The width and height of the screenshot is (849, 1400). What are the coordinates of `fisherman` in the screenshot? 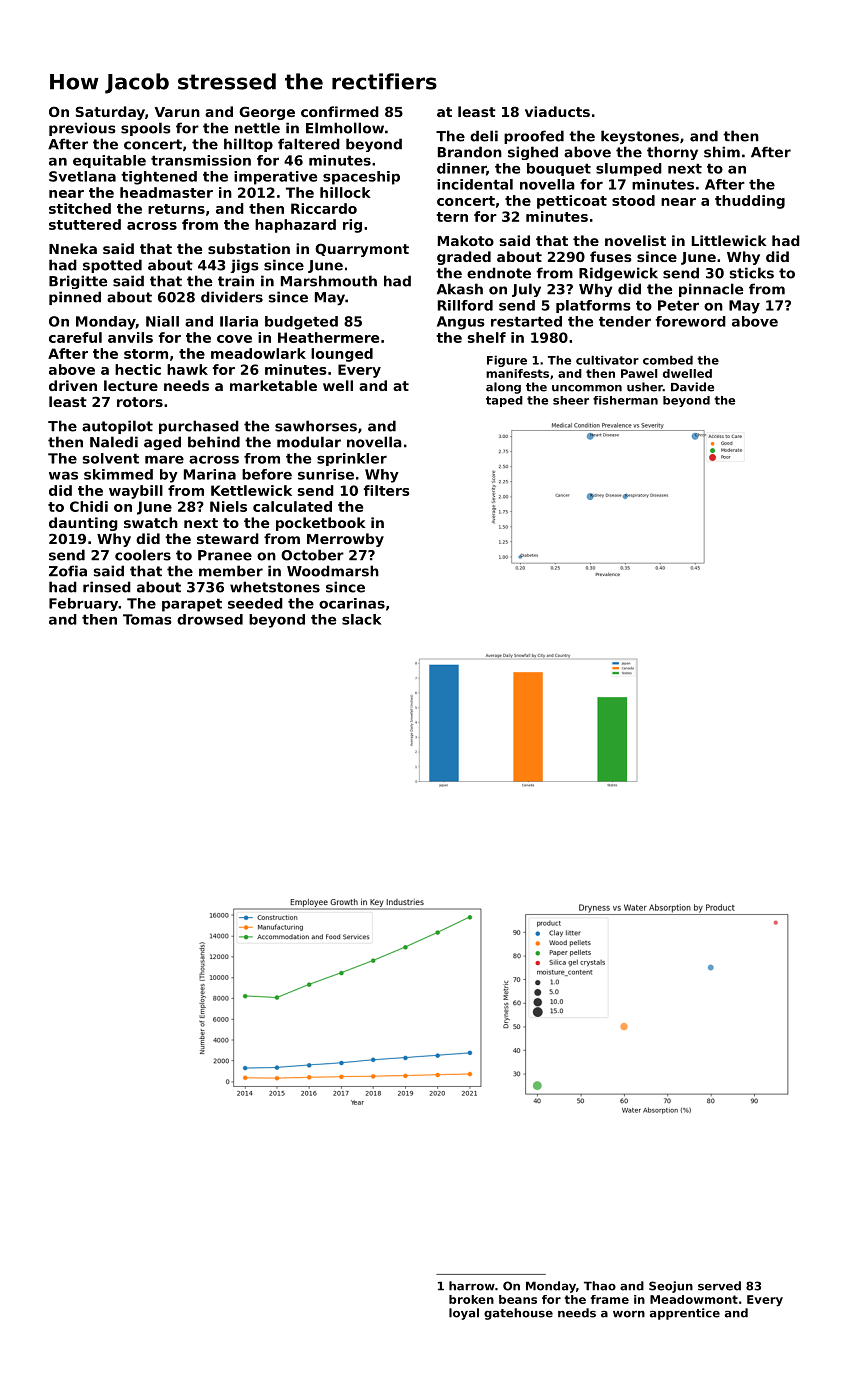 It's located at (625, 400).
